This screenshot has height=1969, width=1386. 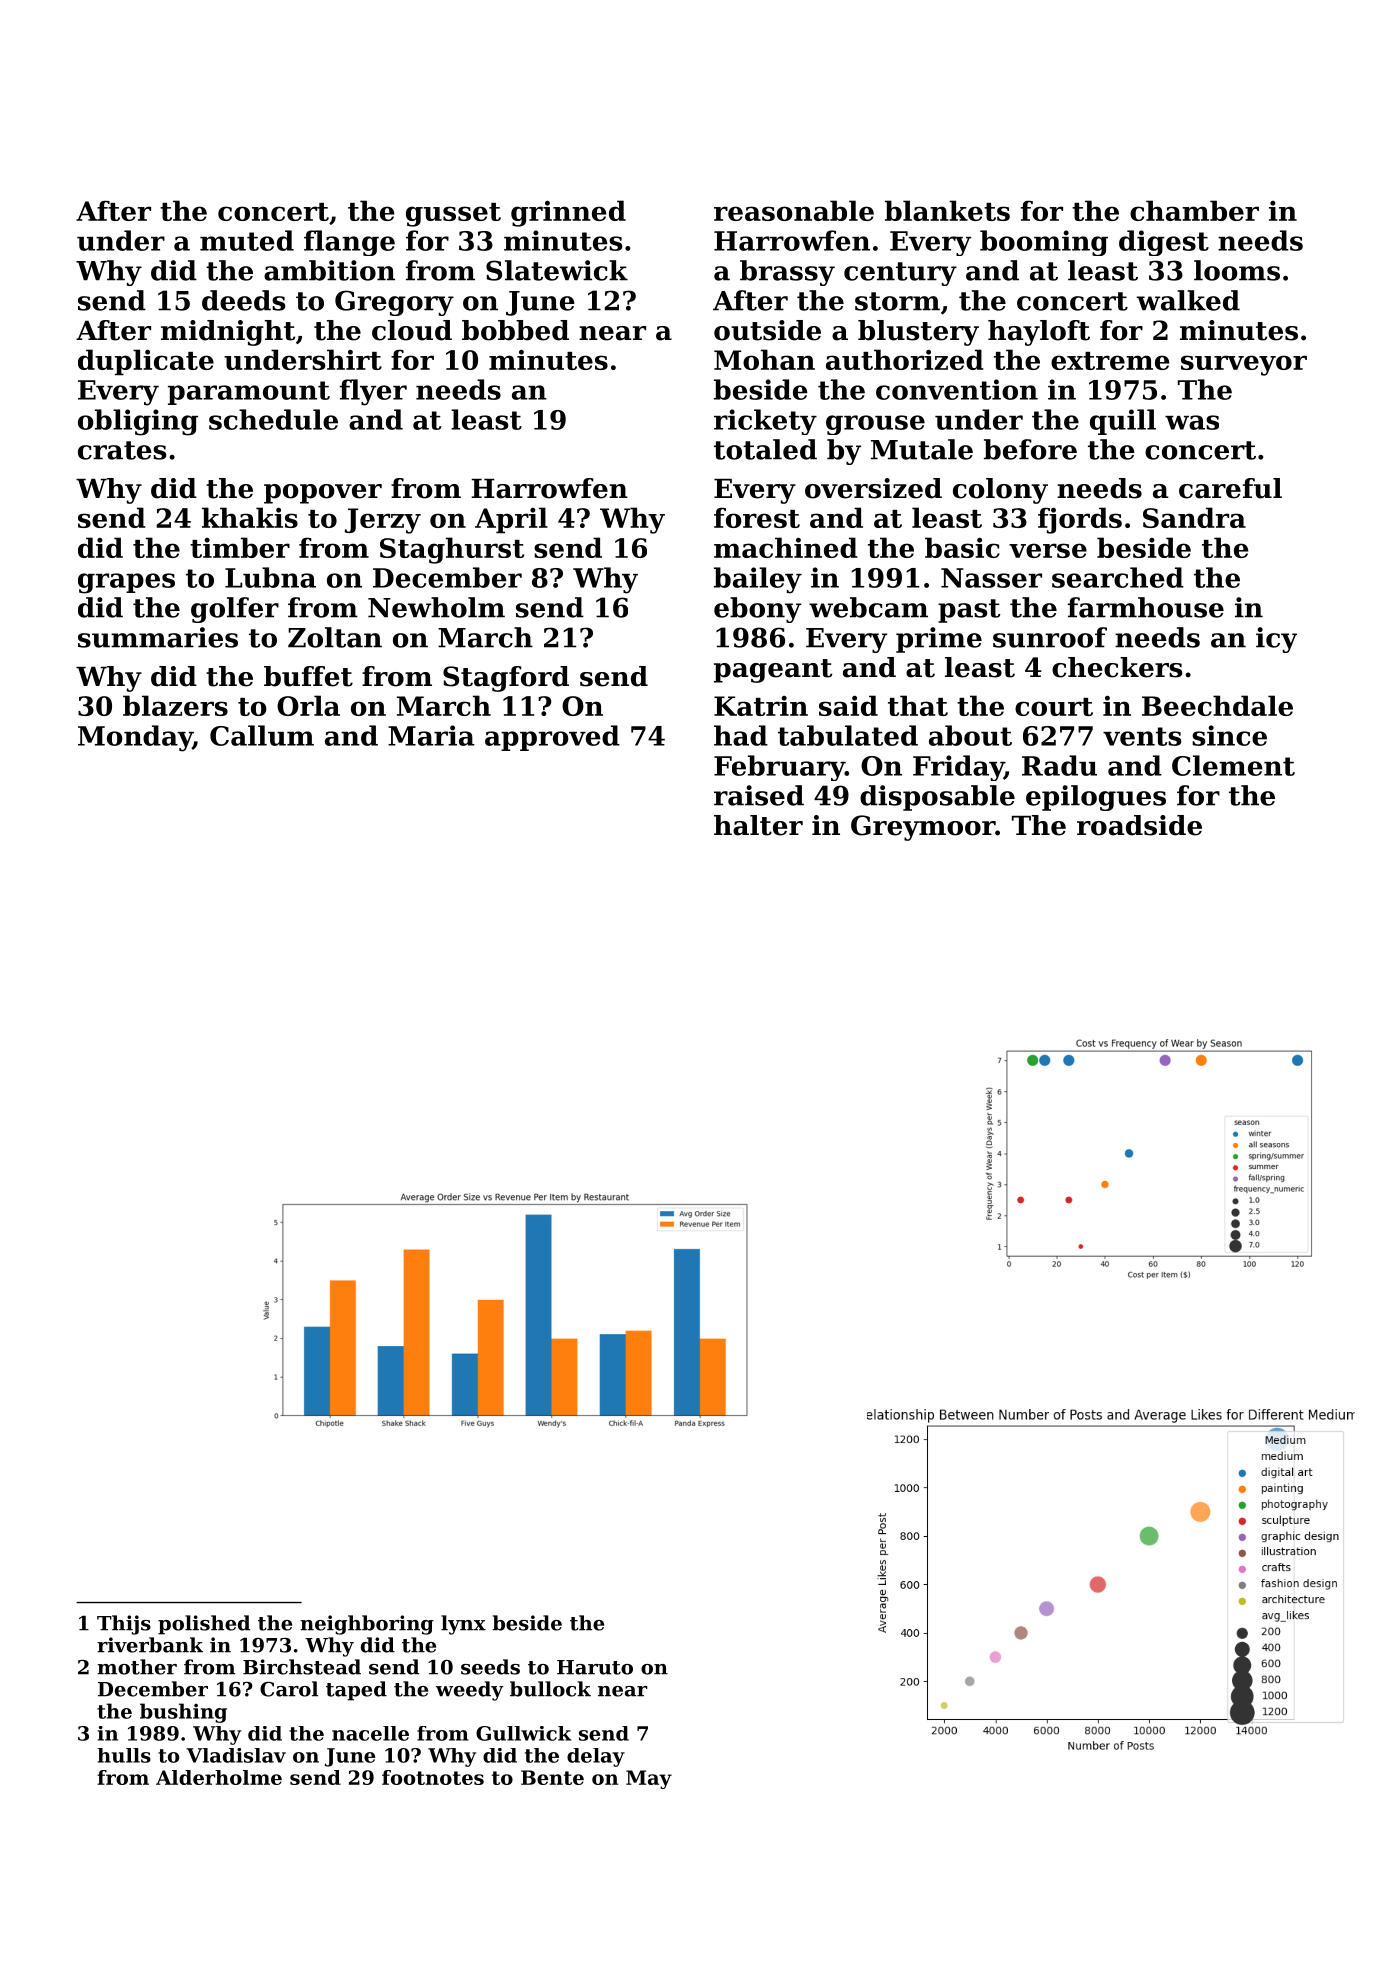 What do you see at coordinates (550, 1689) in the screenshot?
I see `bullock` at bounding box center [550, 1689].
